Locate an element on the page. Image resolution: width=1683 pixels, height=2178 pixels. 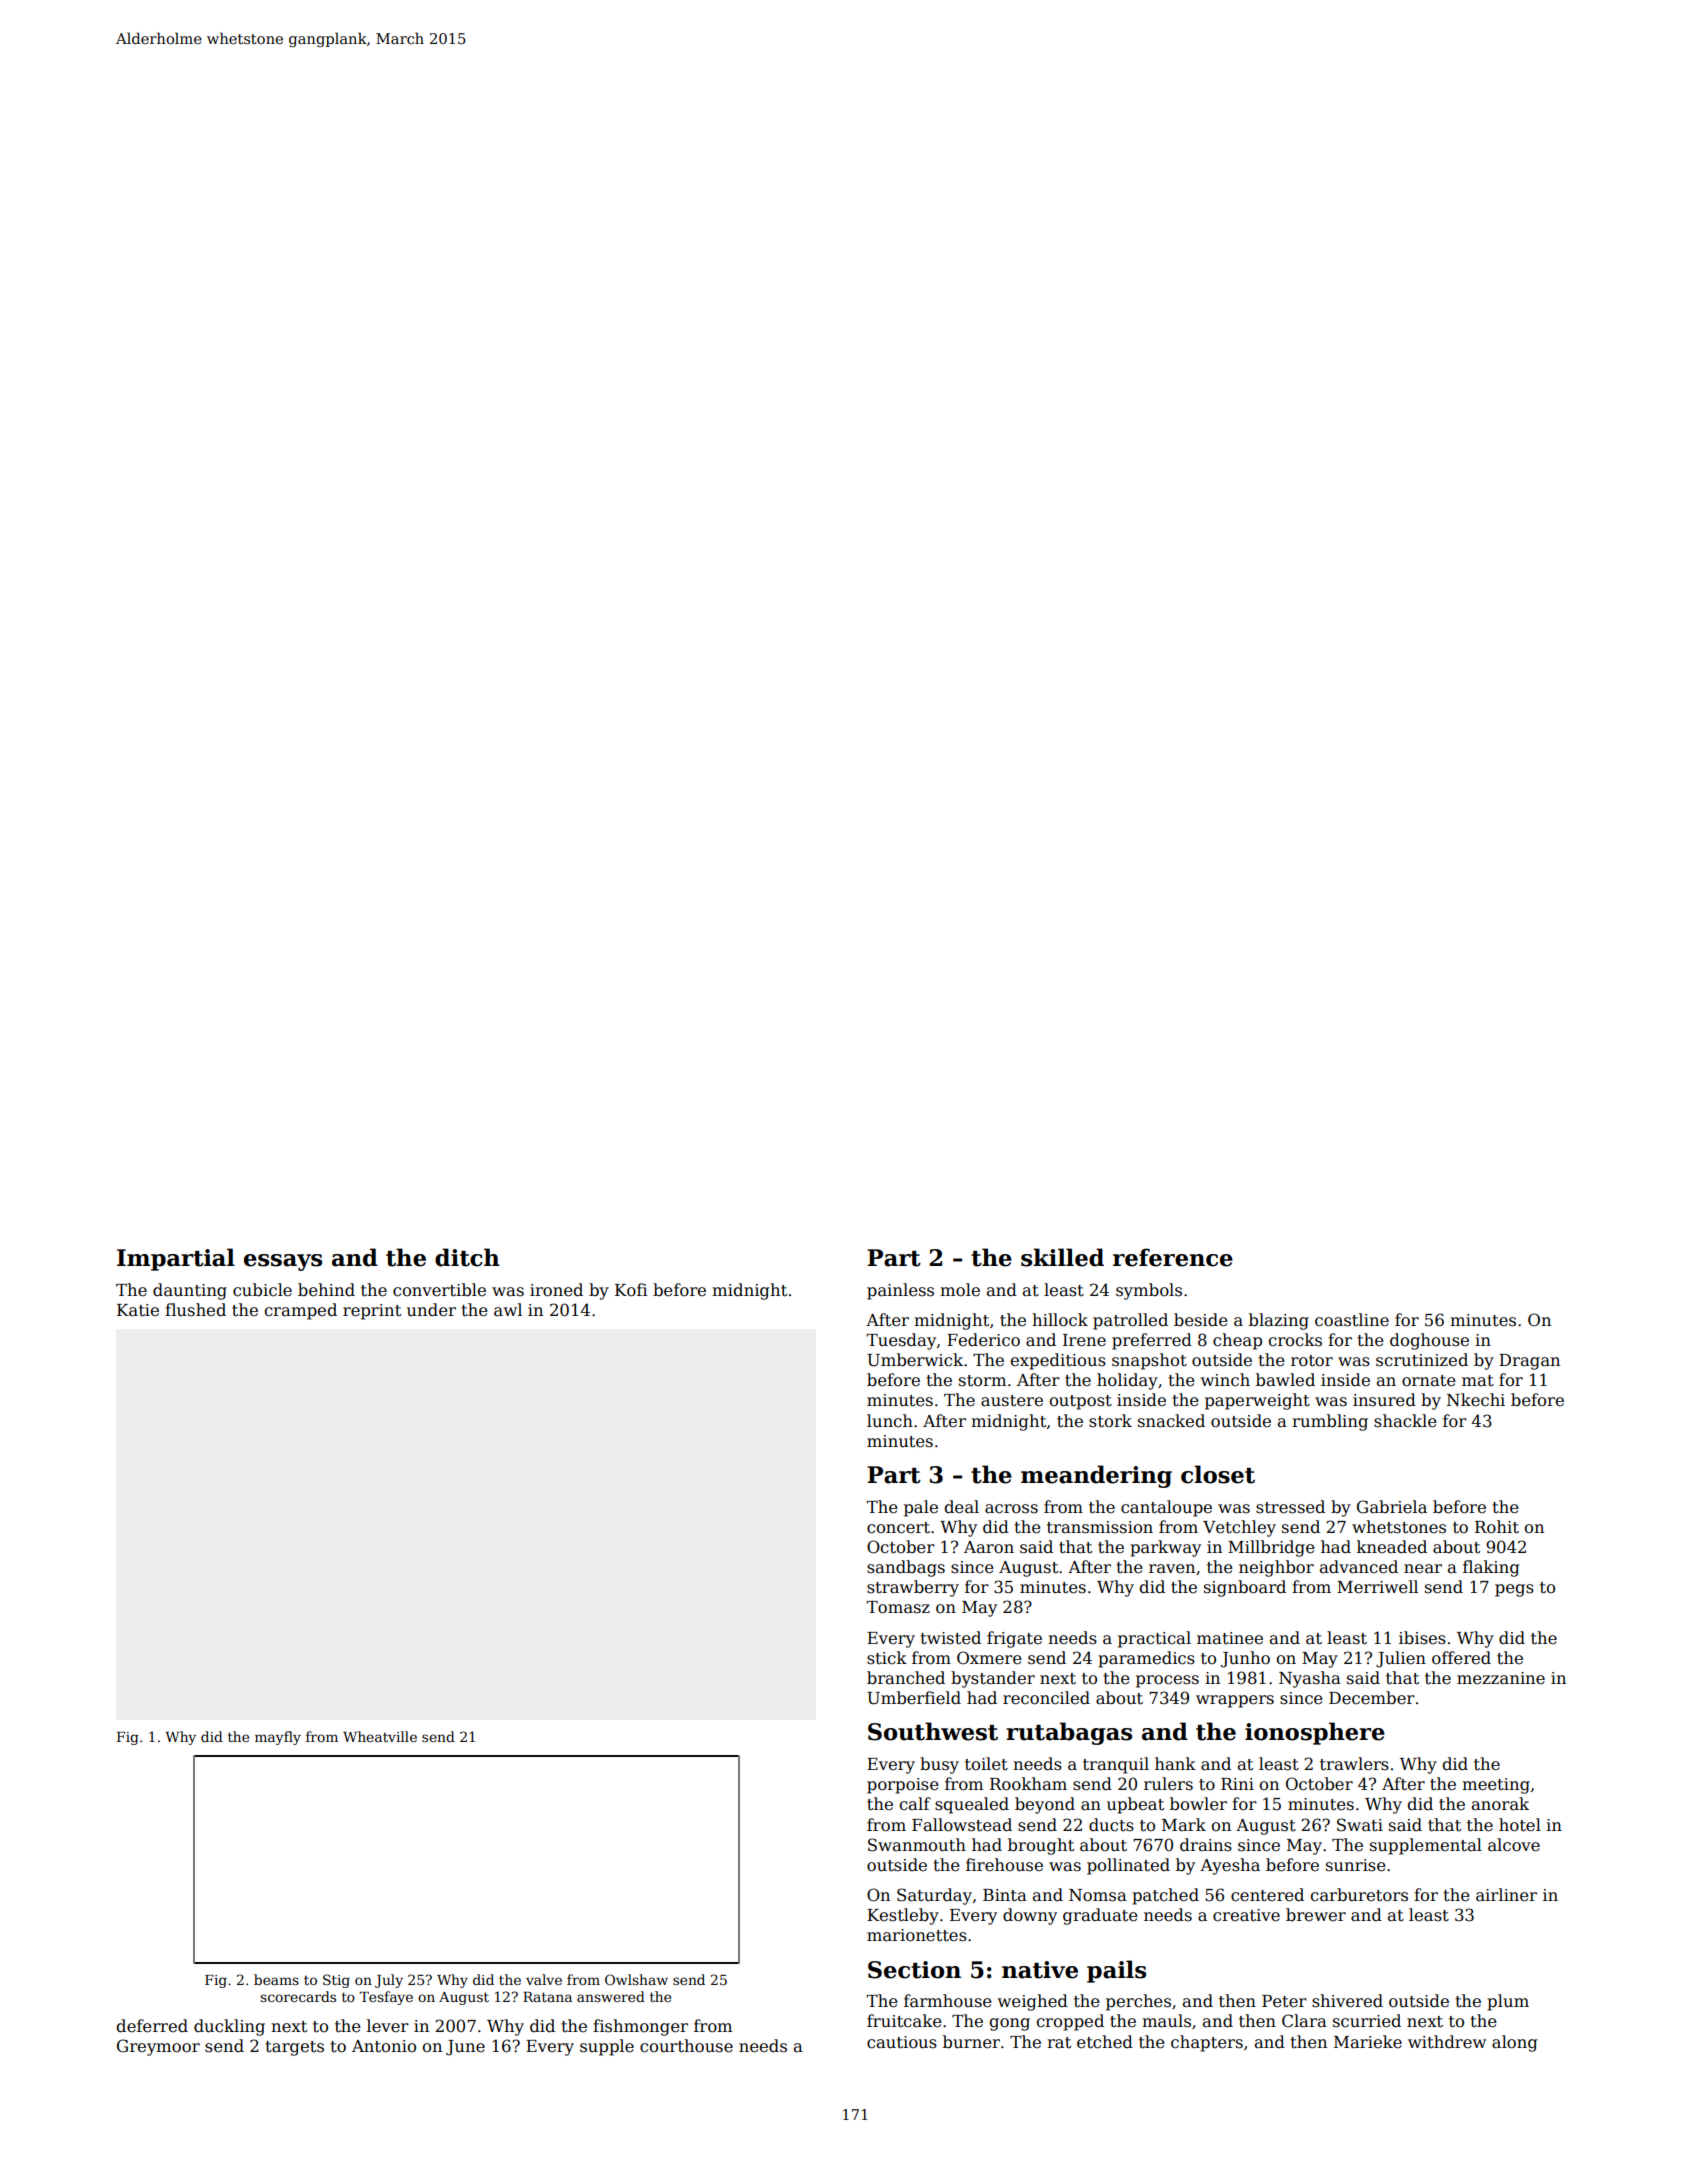
Rohit is located at coordinates (1497, 1527).
